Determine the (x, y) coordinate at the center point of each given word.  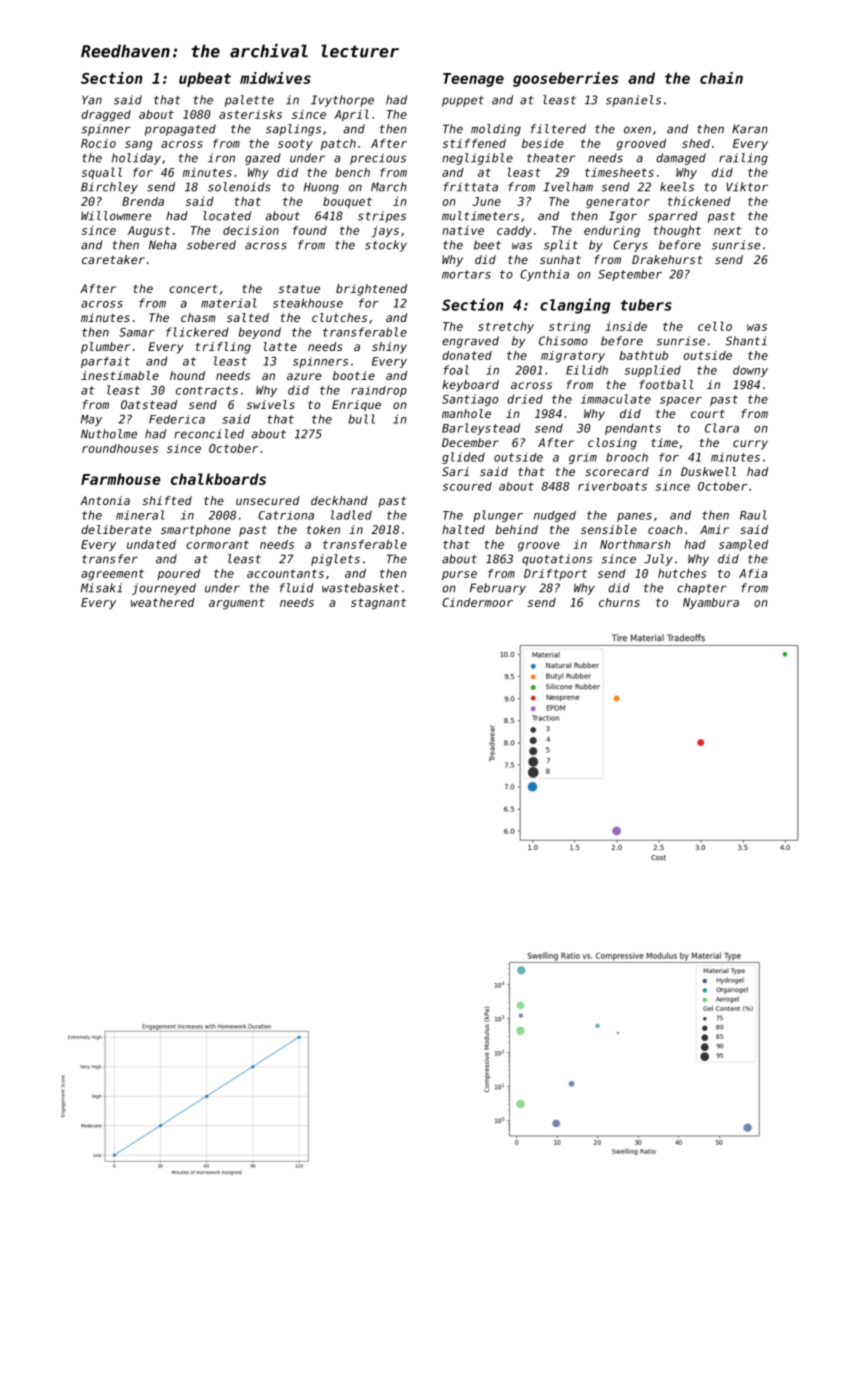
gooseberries (566, 79)
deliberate (116, 529)
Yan (92, 100)
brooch (627, 457)
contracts (207, 390)
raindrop (379, 391)
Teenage (473, 80)
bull (362, 419)
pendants (633, 429)
